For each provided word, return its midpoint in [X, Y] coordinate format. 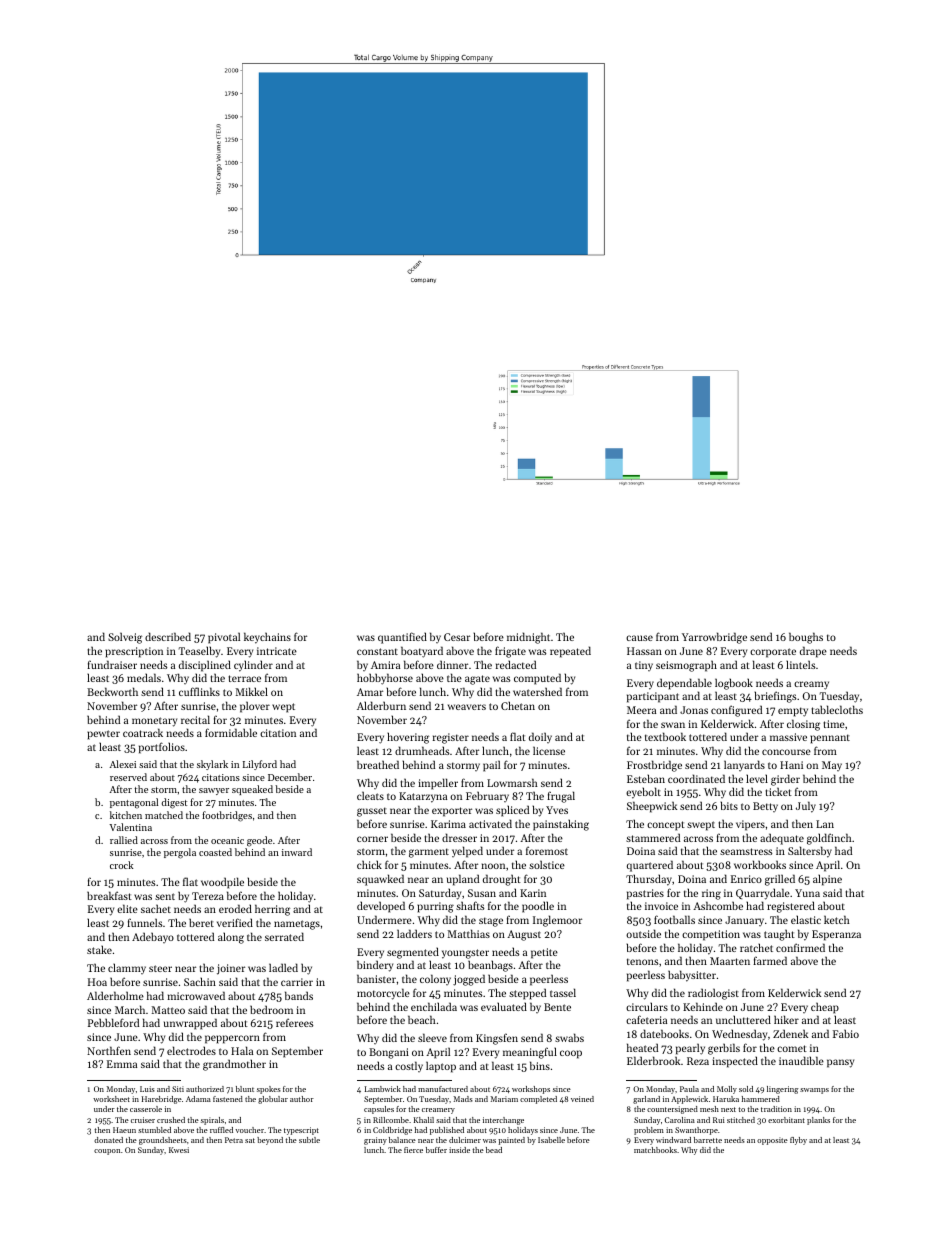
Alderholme [115, 995]
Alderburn [381, 705]
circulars [647, 1006]
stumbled [154, 1130]
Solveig [125, 638]
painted [511, 1141]
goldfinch [829, 839]
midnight [528, 638]
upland [463, 880]
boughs [806, 638]
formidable [231, 732]
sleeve [432, 1037]
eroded [235, 908]
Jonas [694, 710]
